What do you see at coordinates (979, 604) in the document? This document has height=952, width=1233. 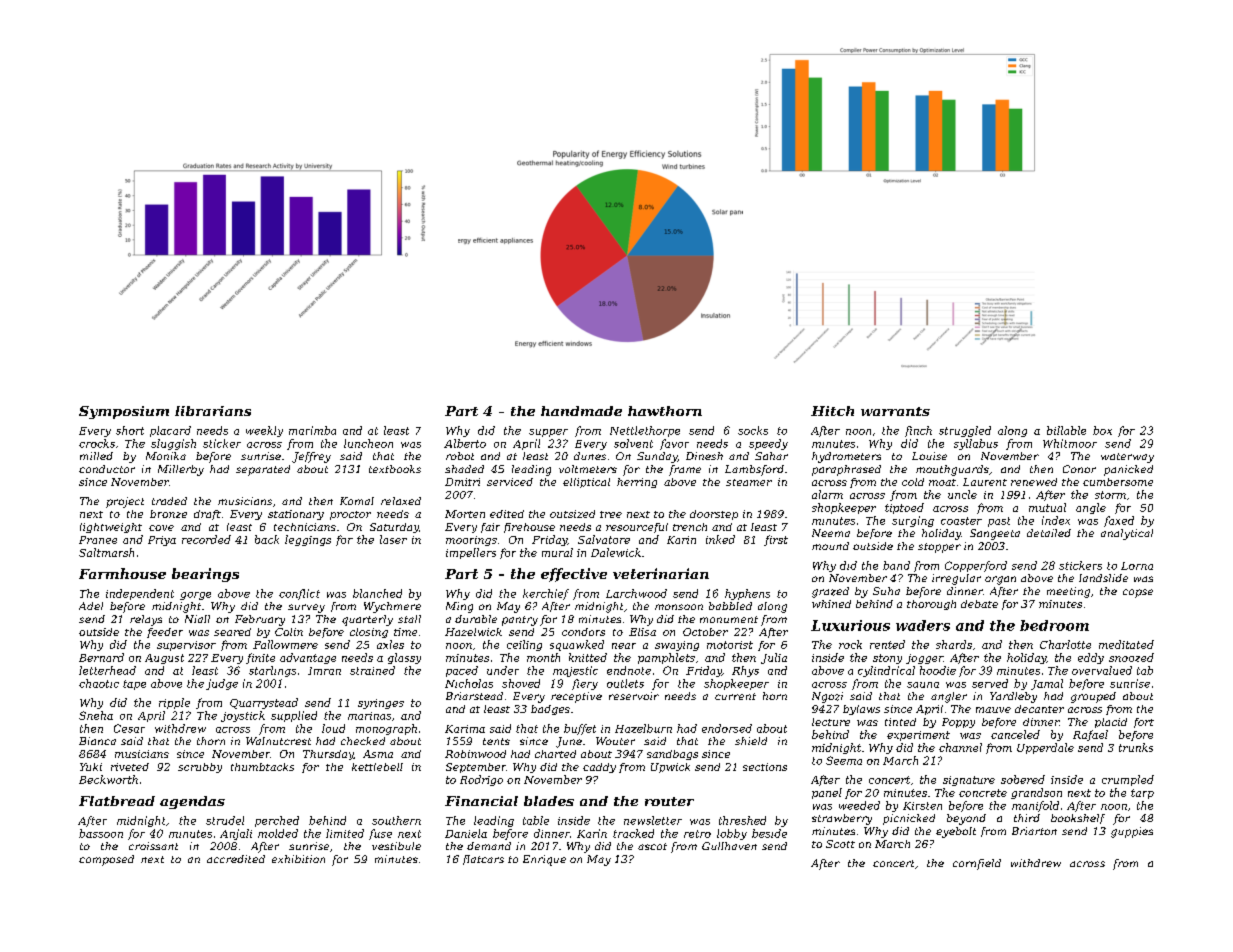 I see `debate` at bounding box center [979, 604].
